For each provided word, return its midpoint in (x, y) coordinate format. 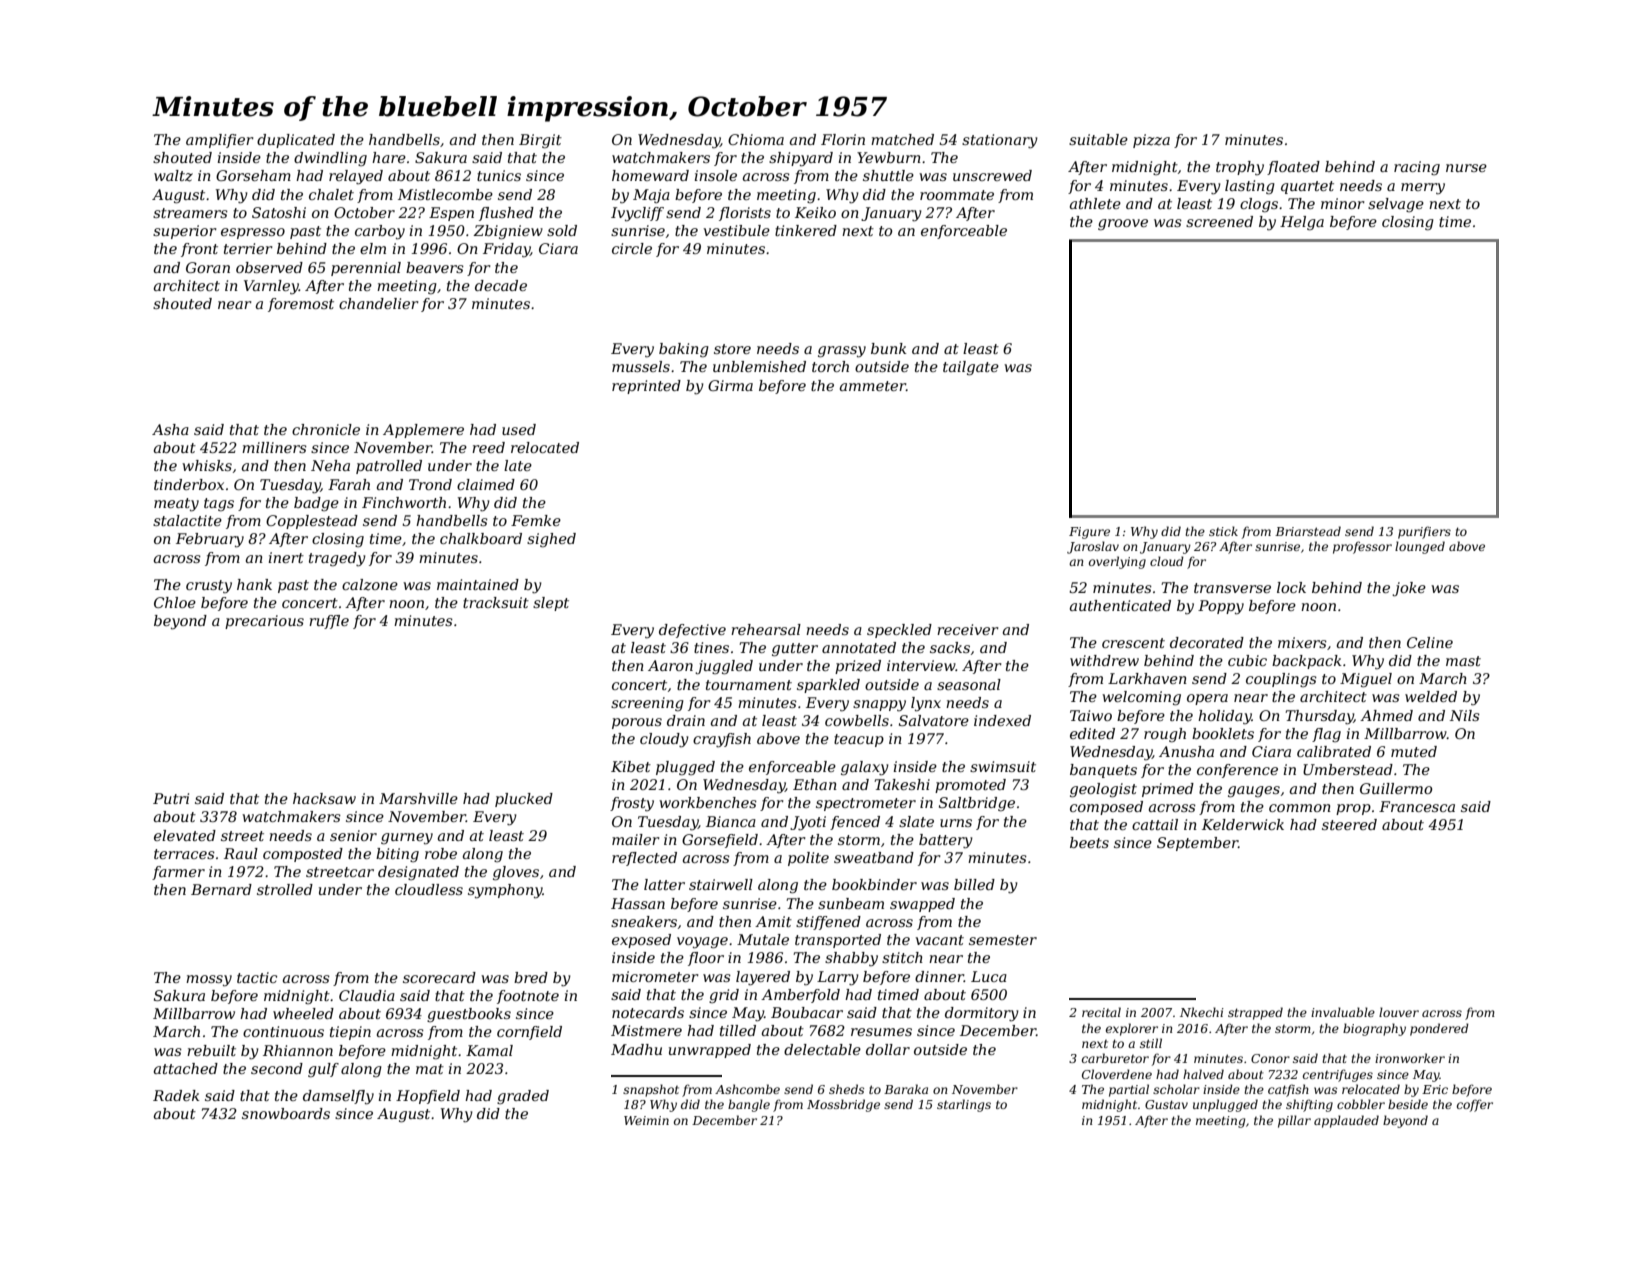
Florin (843, 139)
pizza (1151, 141)
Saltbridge (977, 804)
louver (1399, 1012)
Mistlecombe (445, 194)
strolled (285, 889)
